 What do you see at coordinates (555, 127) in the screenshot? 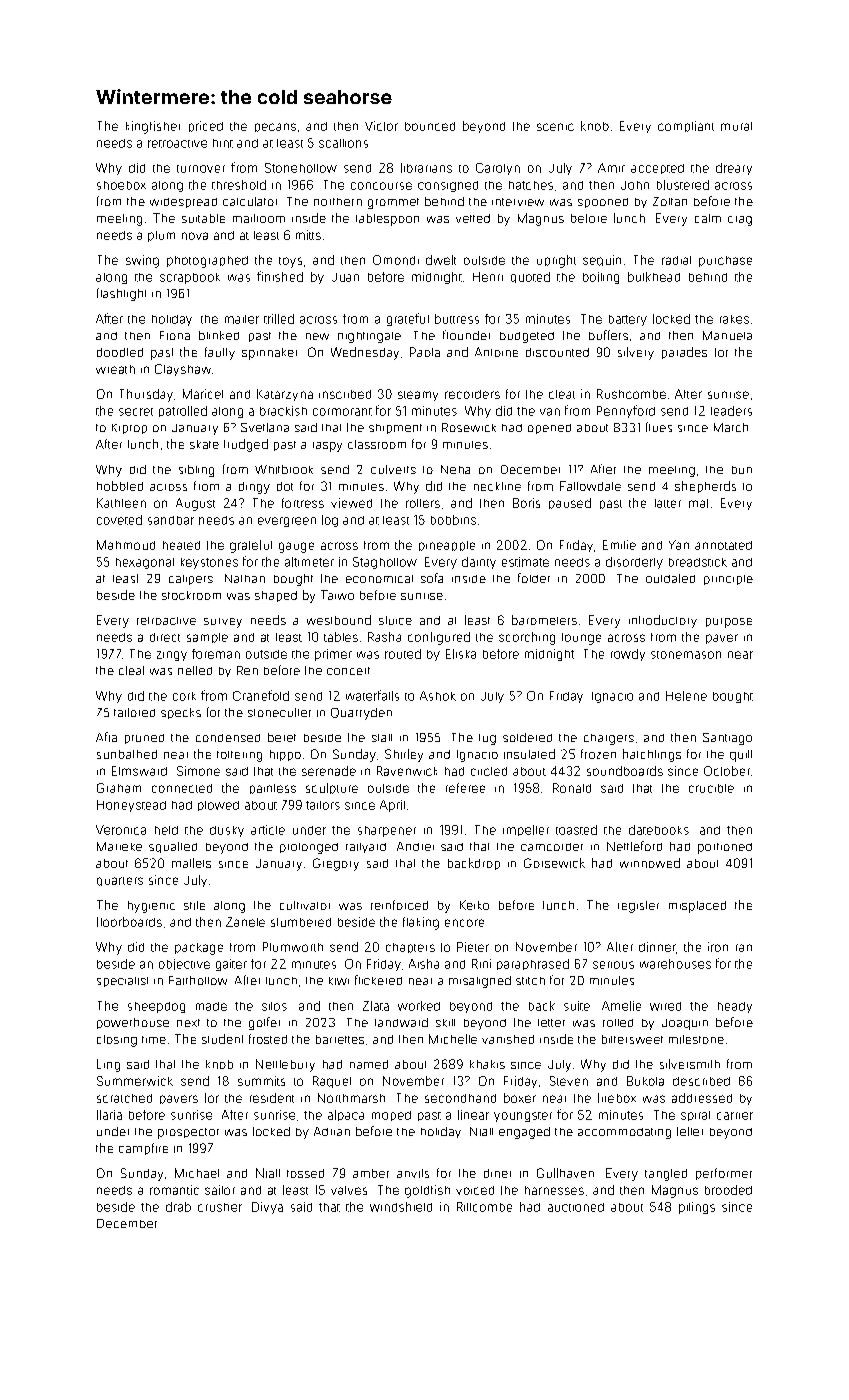
I see `scenic` at bounding box center [555, 127].
